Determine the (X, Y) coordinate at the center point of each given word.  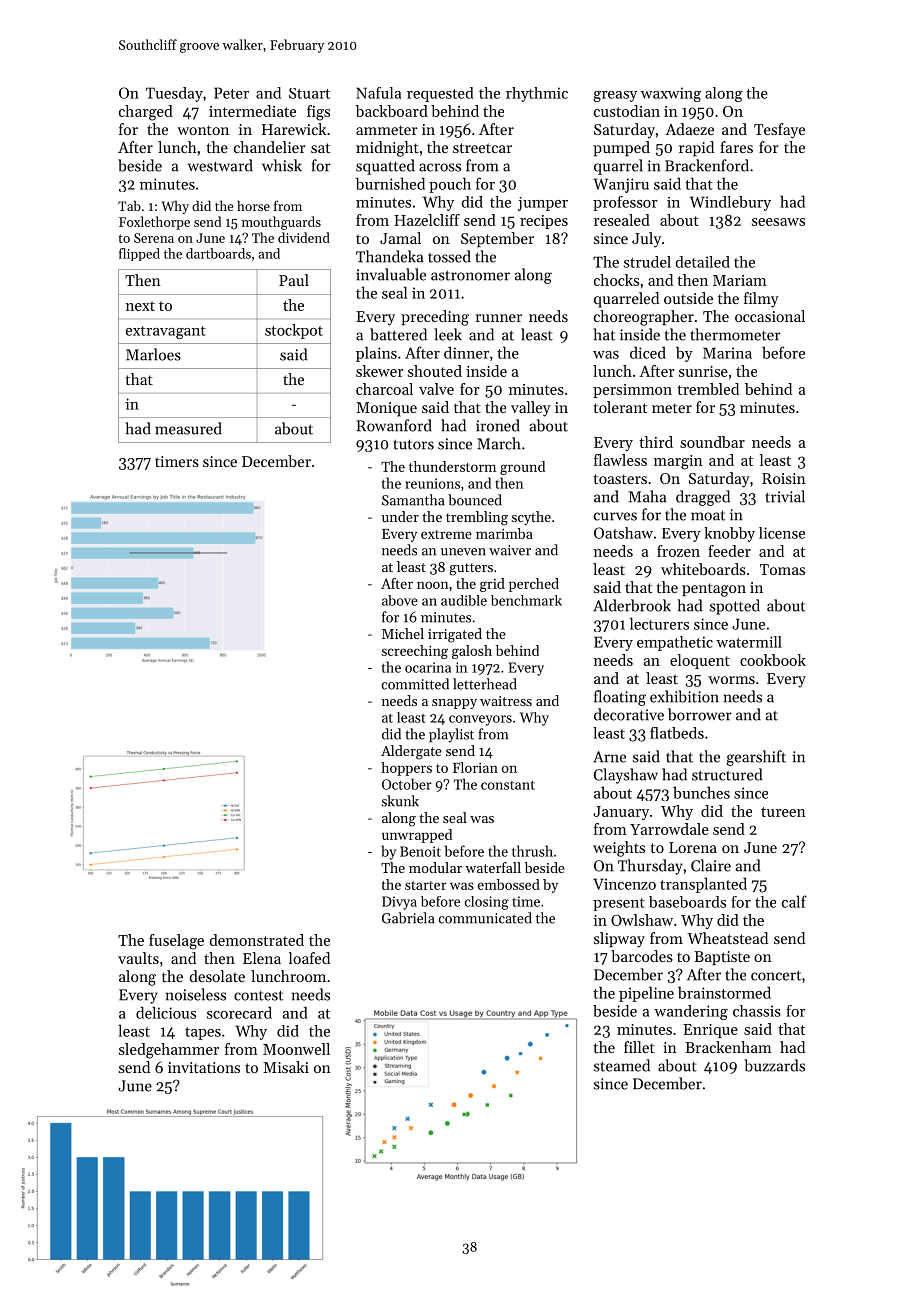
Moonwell (296, 1049)
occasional (770, 316)
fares (736, 147)
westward (220, 165)
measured (188, 428)
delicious (166, 1012)
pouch (450, 185)
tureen (783, 812)
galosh (472, 652)
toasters (620, 479)
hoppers (406, 769)
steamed (622, 1065)
